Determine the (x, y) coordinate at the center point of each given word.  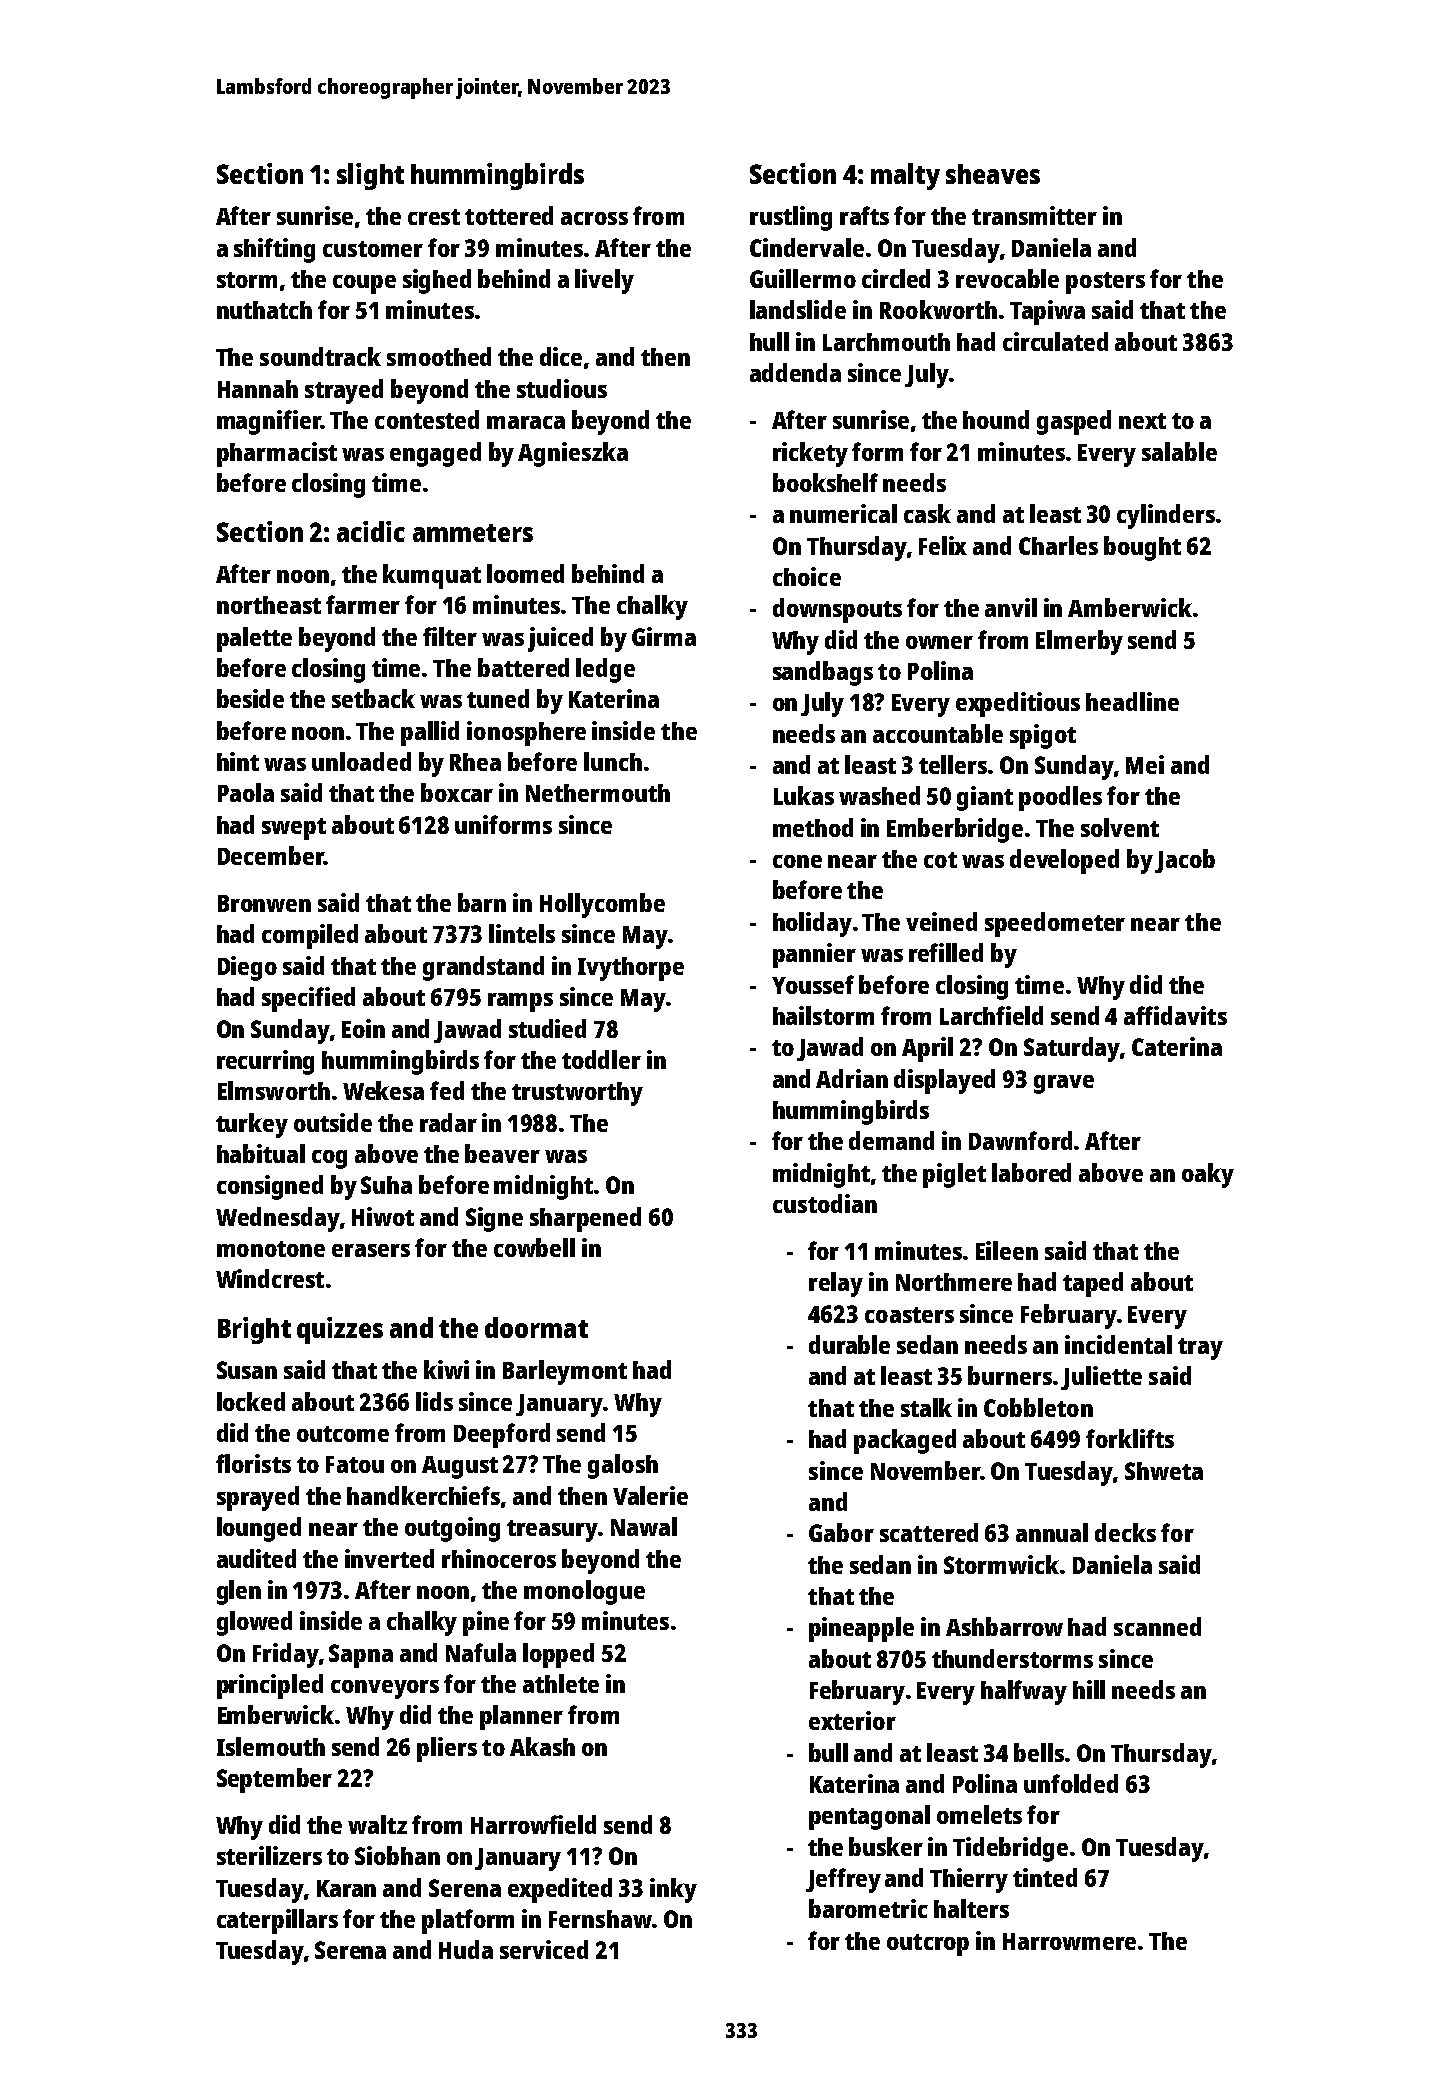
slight (370, 176)
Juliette (1101, 1378)
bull (828, 1752)
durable (849, 1344)
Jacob (1185, 861)
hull (769, 341)
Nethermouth (598, 793)
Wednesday (278, 1219)
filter (450, 636)
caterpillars (277, 1921)
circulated (1055, 341)
